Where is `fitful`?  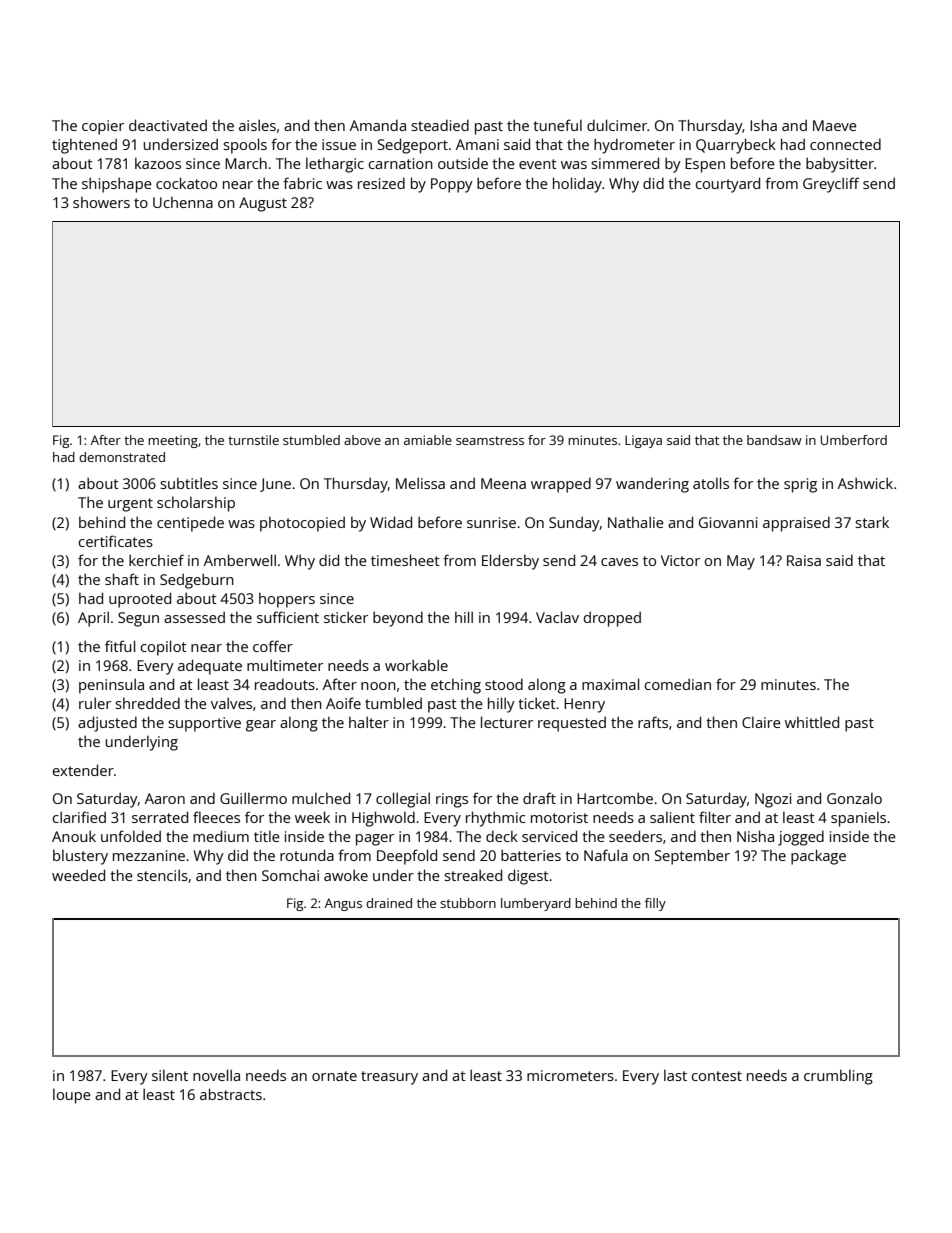 fitful is located at coordinates (120, 646).
